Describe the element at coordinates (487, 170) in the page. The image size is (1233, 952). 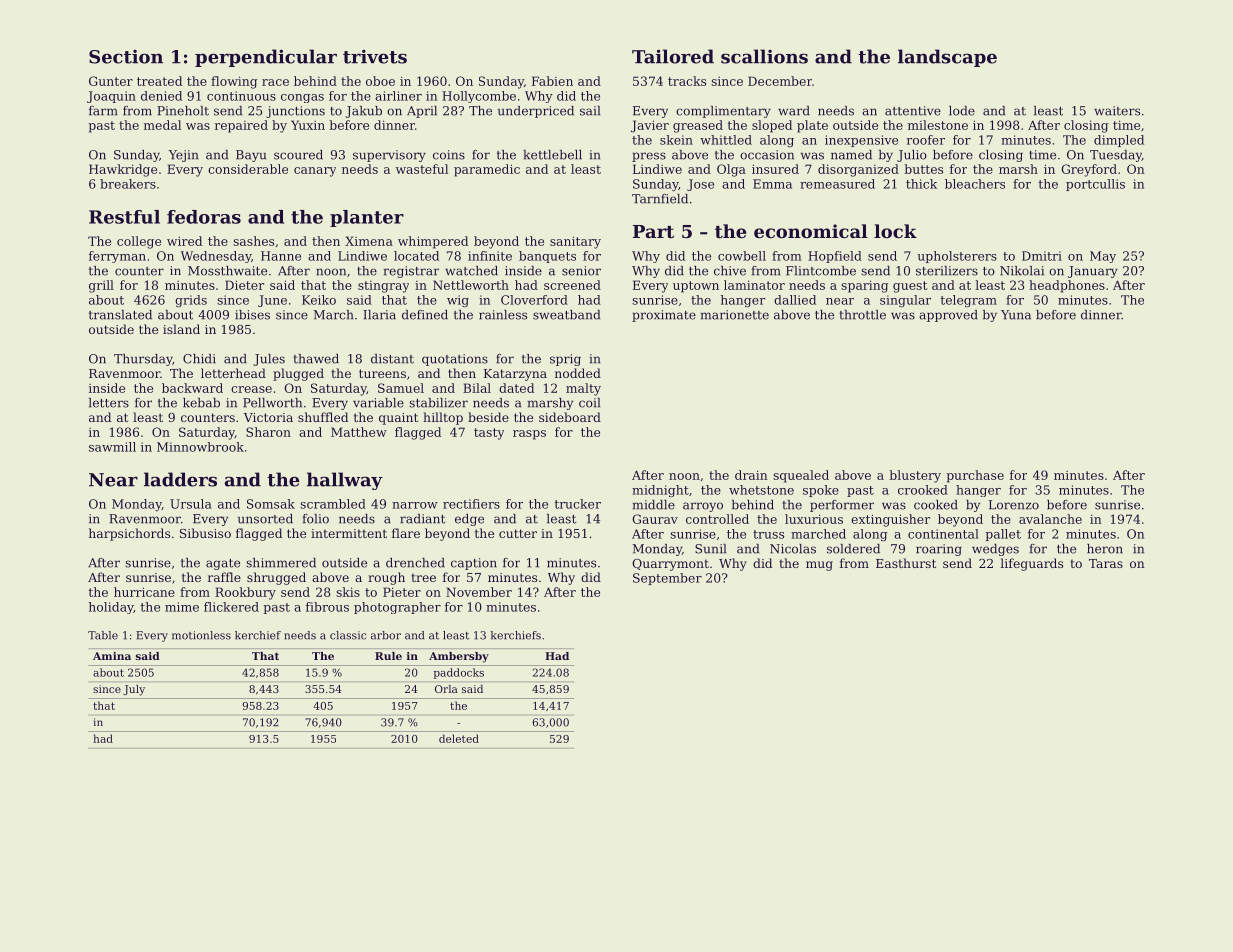
I see `paramedic` at that location.
